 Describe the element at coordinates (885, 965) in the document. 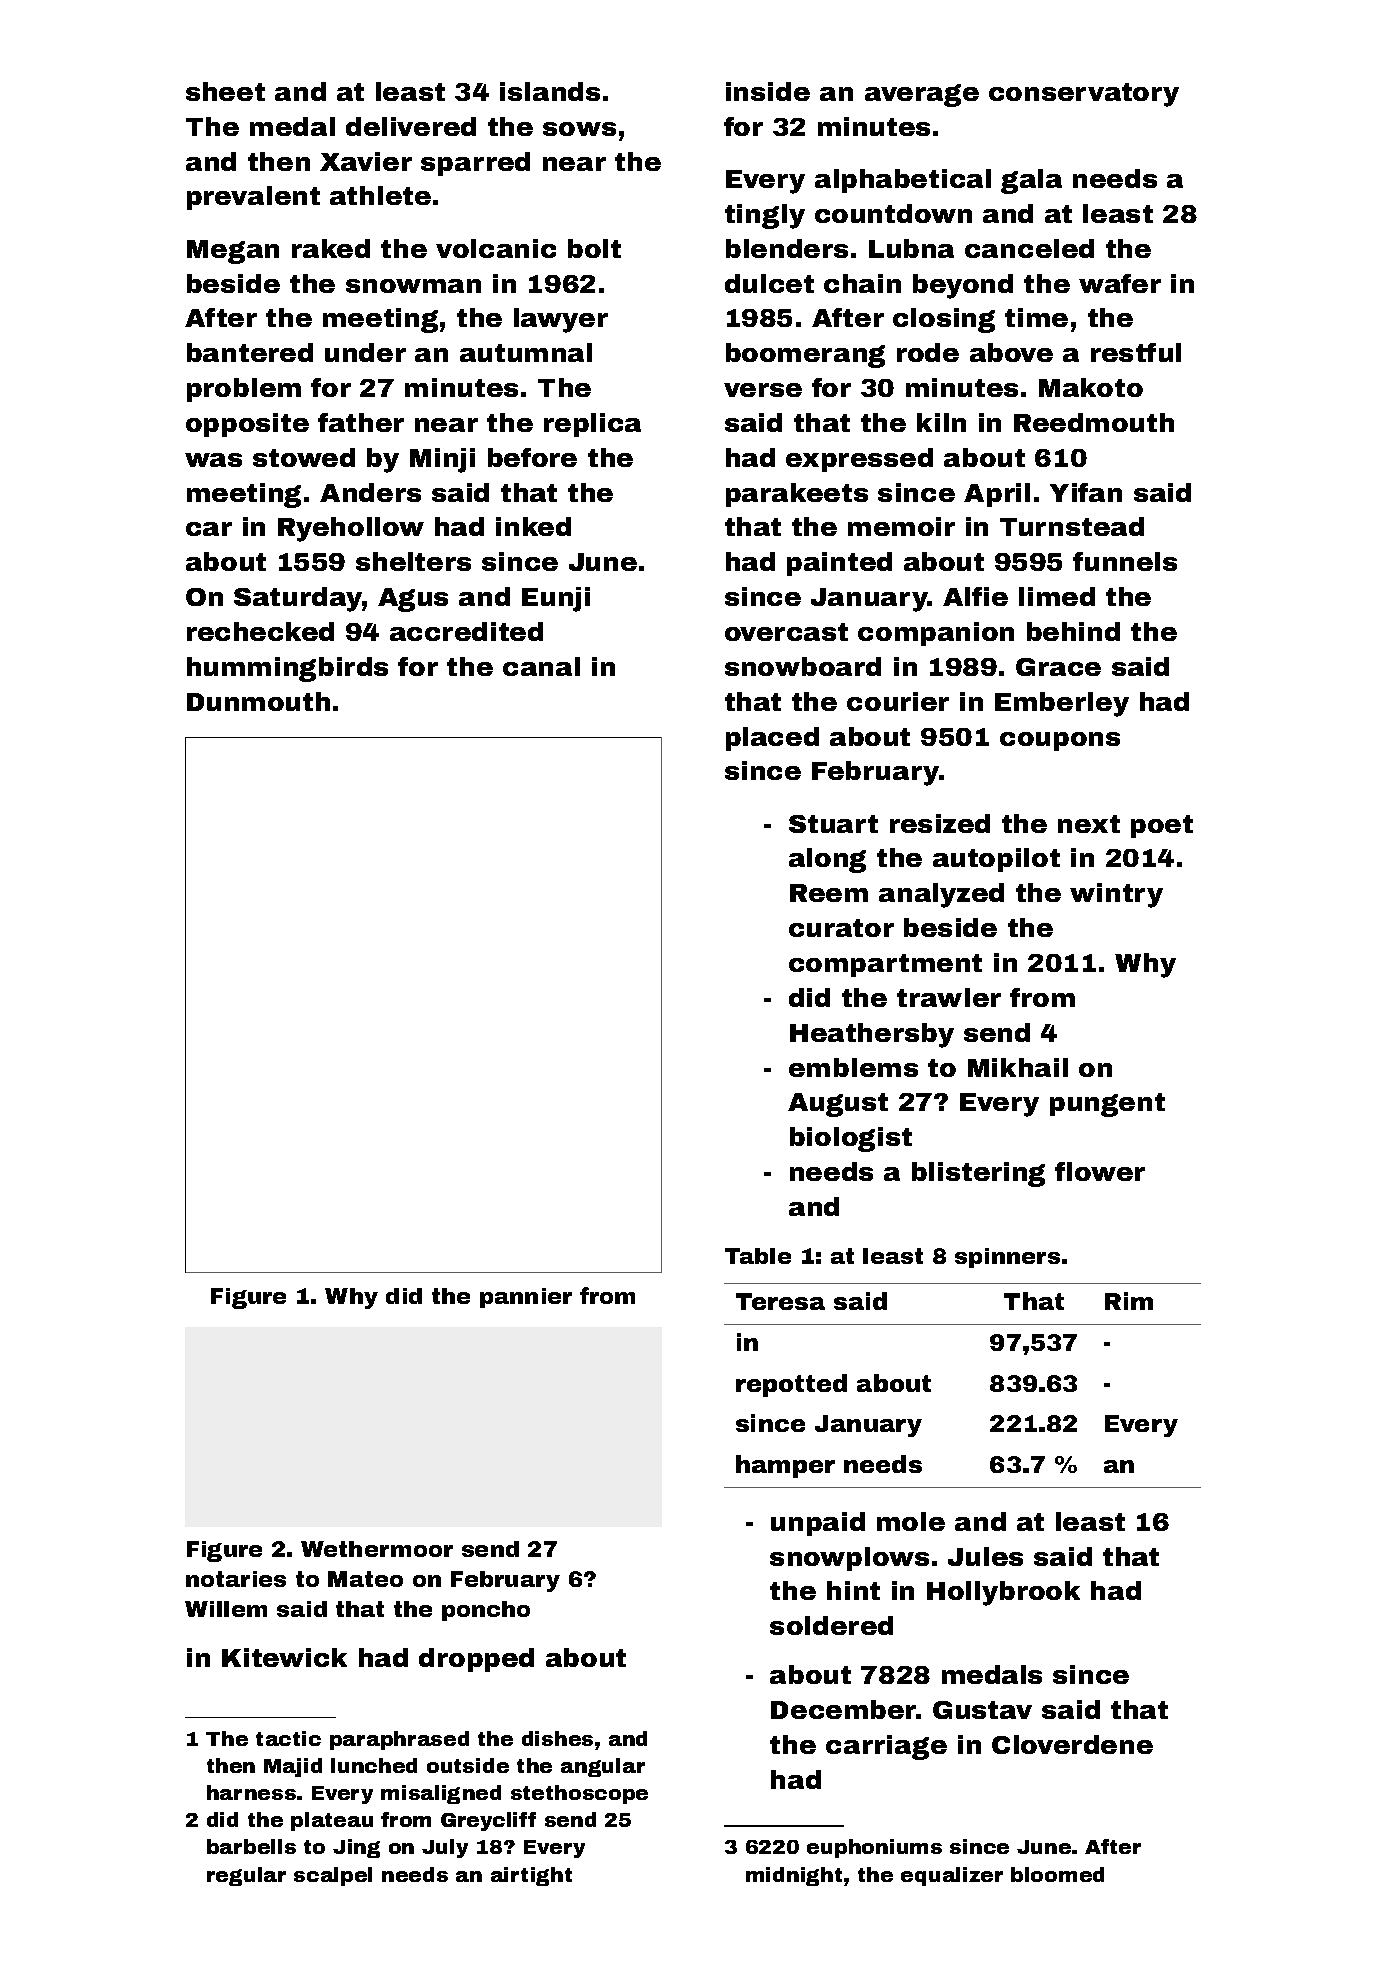

I see `compartment` at that location.
